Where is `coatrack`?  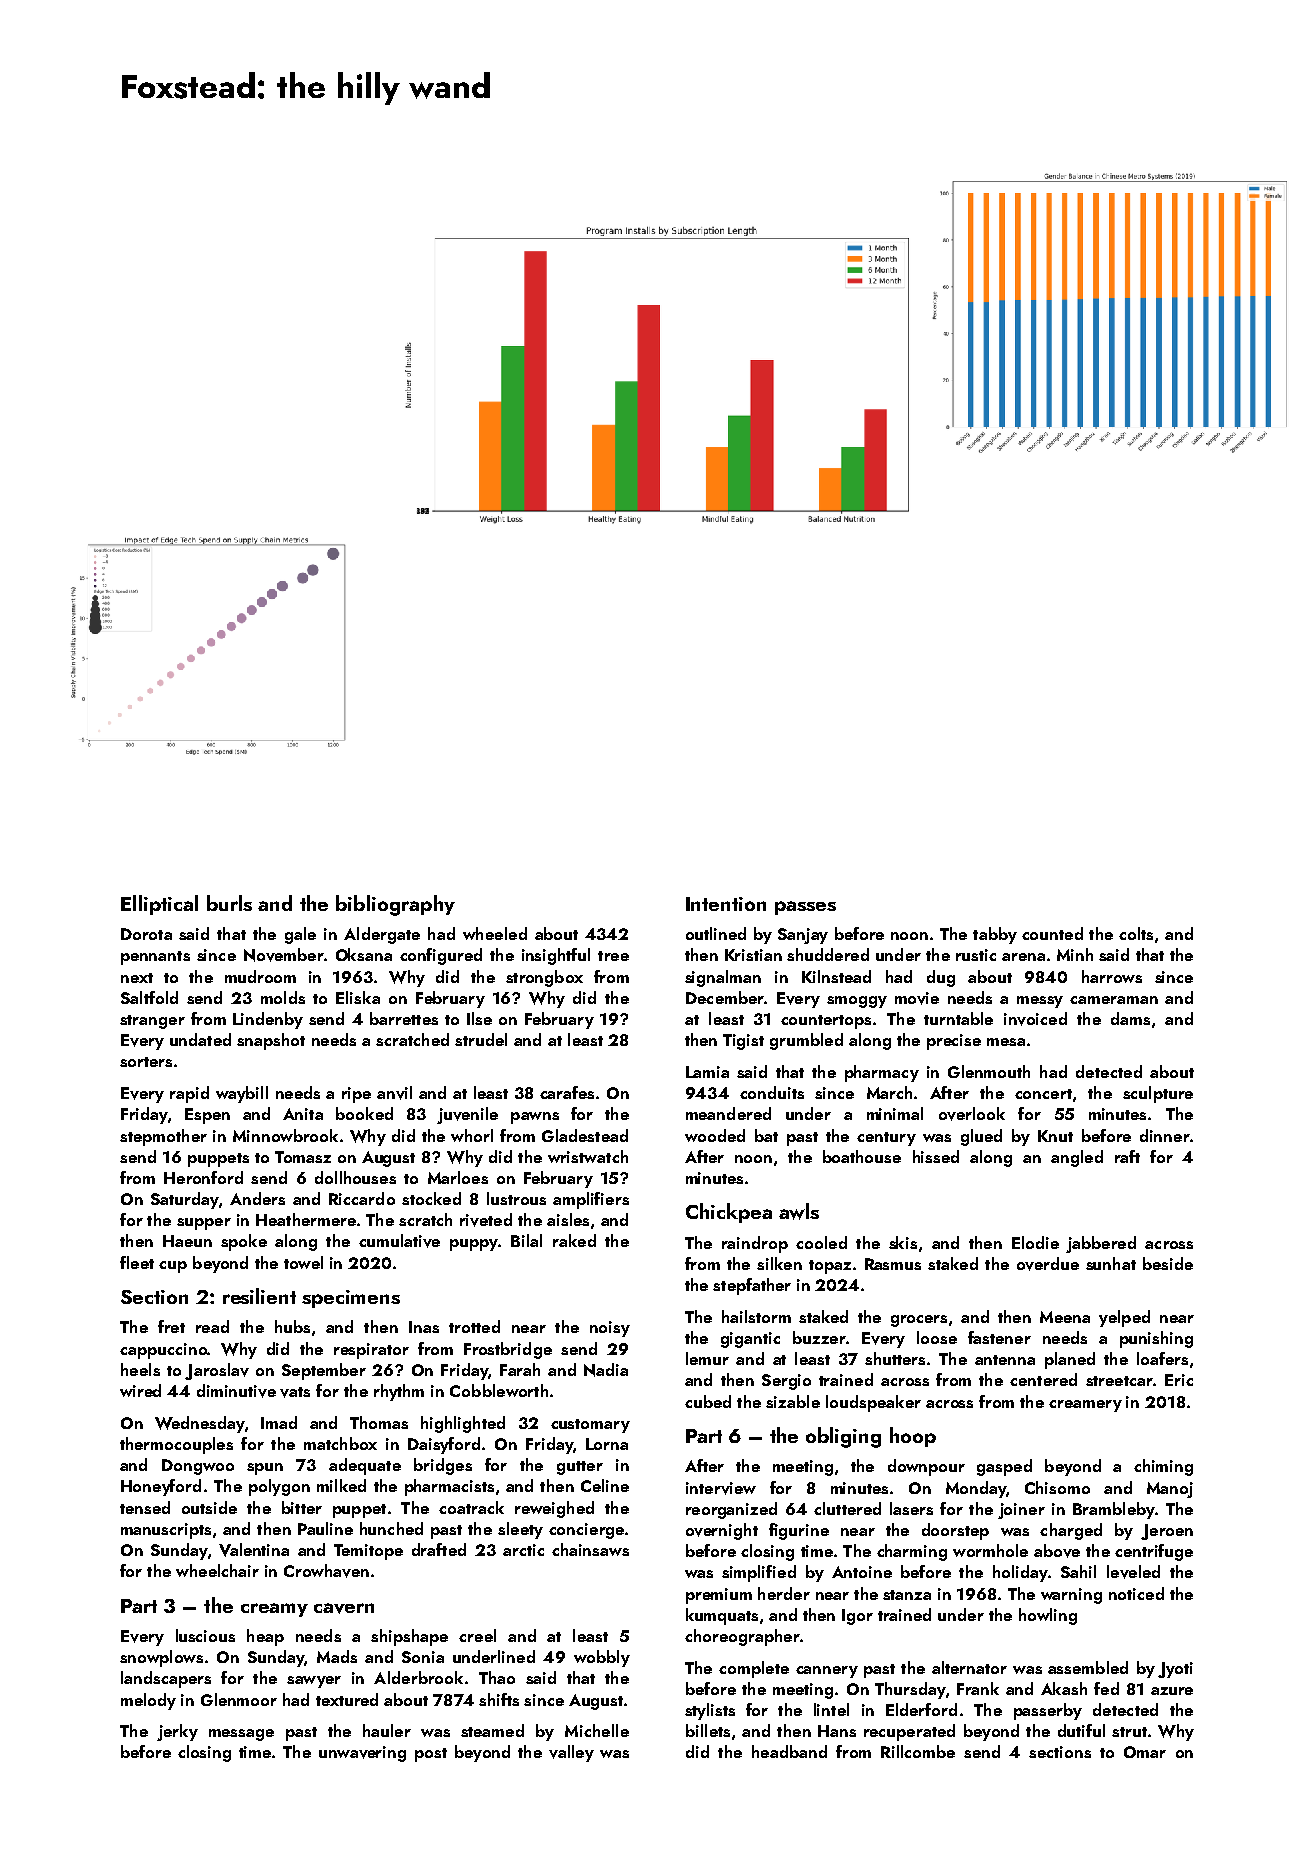 coatrack is located at coordinates (471, 1507).
